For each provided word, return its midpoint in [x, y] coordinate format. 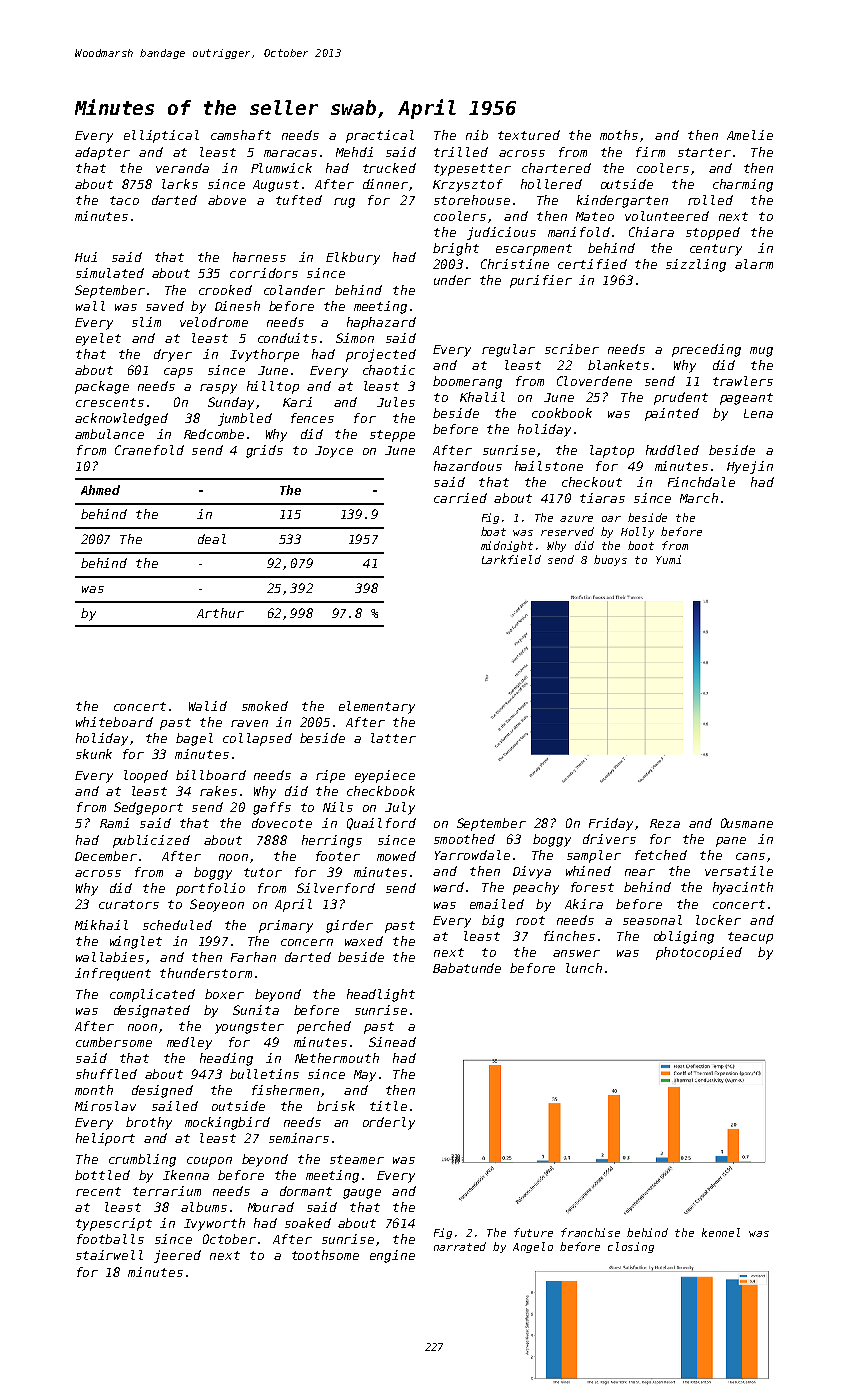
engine [392, 1256]
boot [641, 545]
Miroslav [105, 1106]
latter [393, 738]
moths [619, 135]
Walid [208, 706]
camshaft [241, 135]
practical [380, 136]
